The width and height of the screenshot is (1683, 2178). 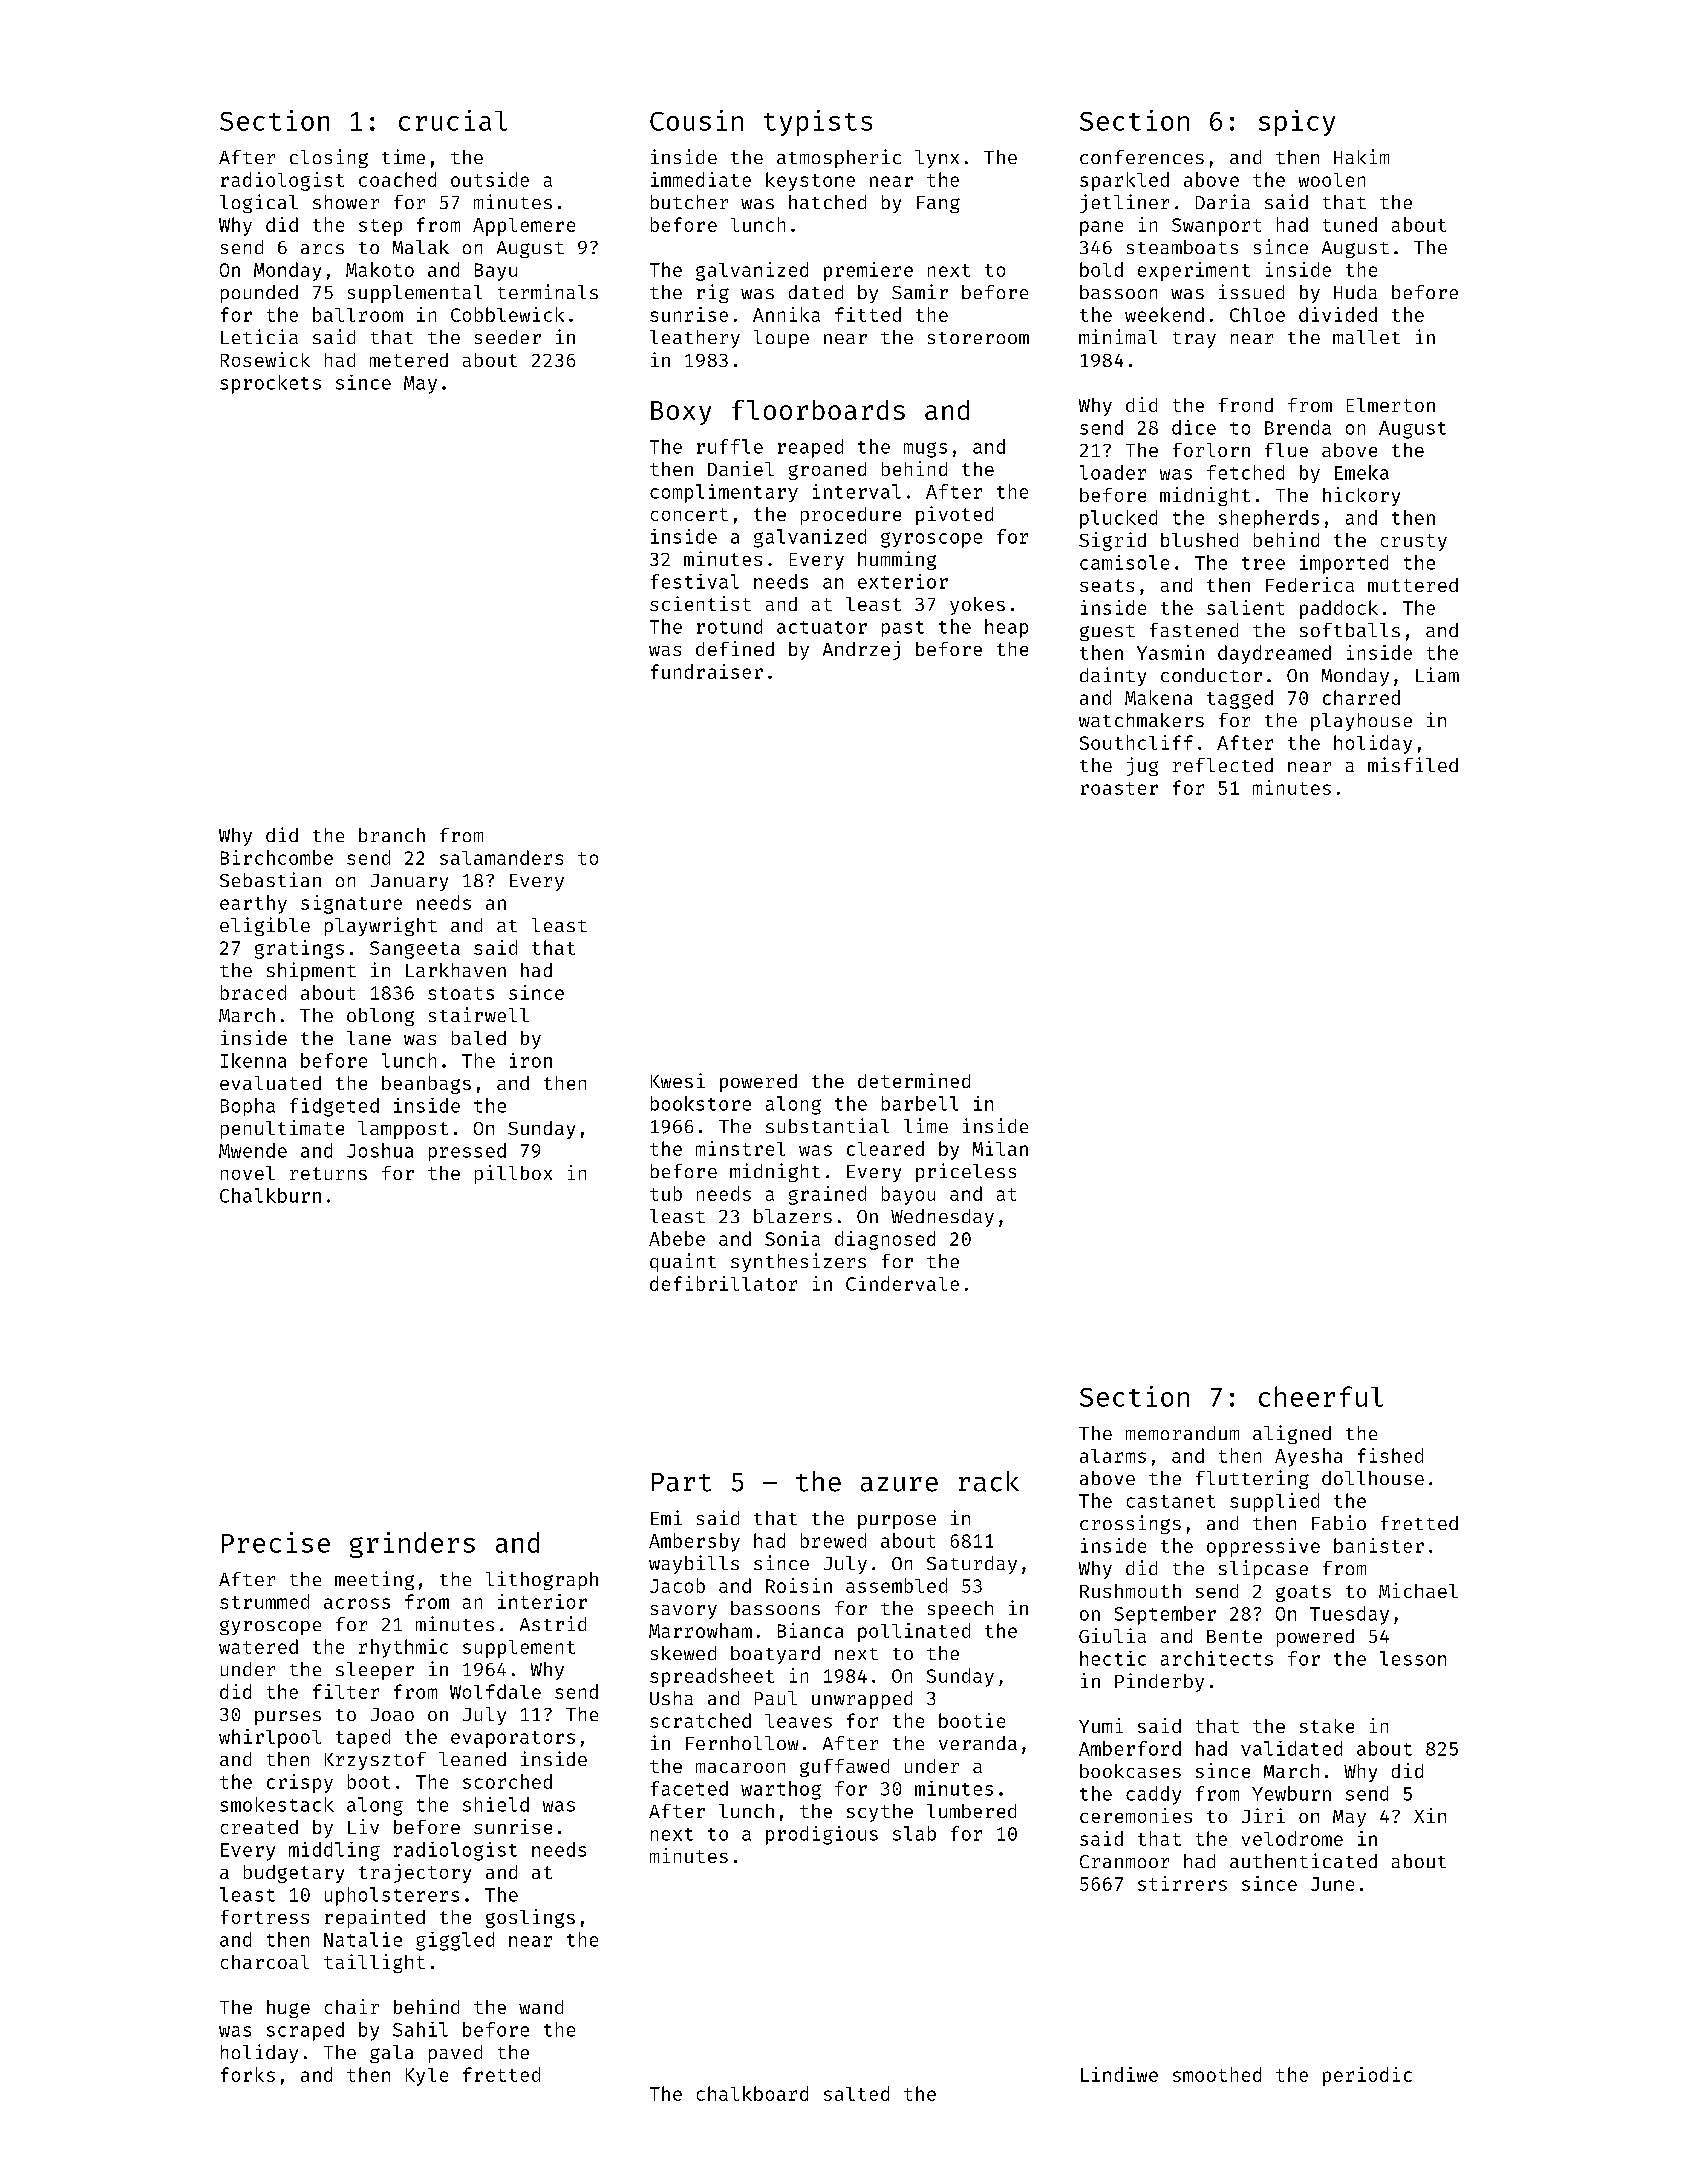 I want to click on returns, so click(x=328, y=1173).
